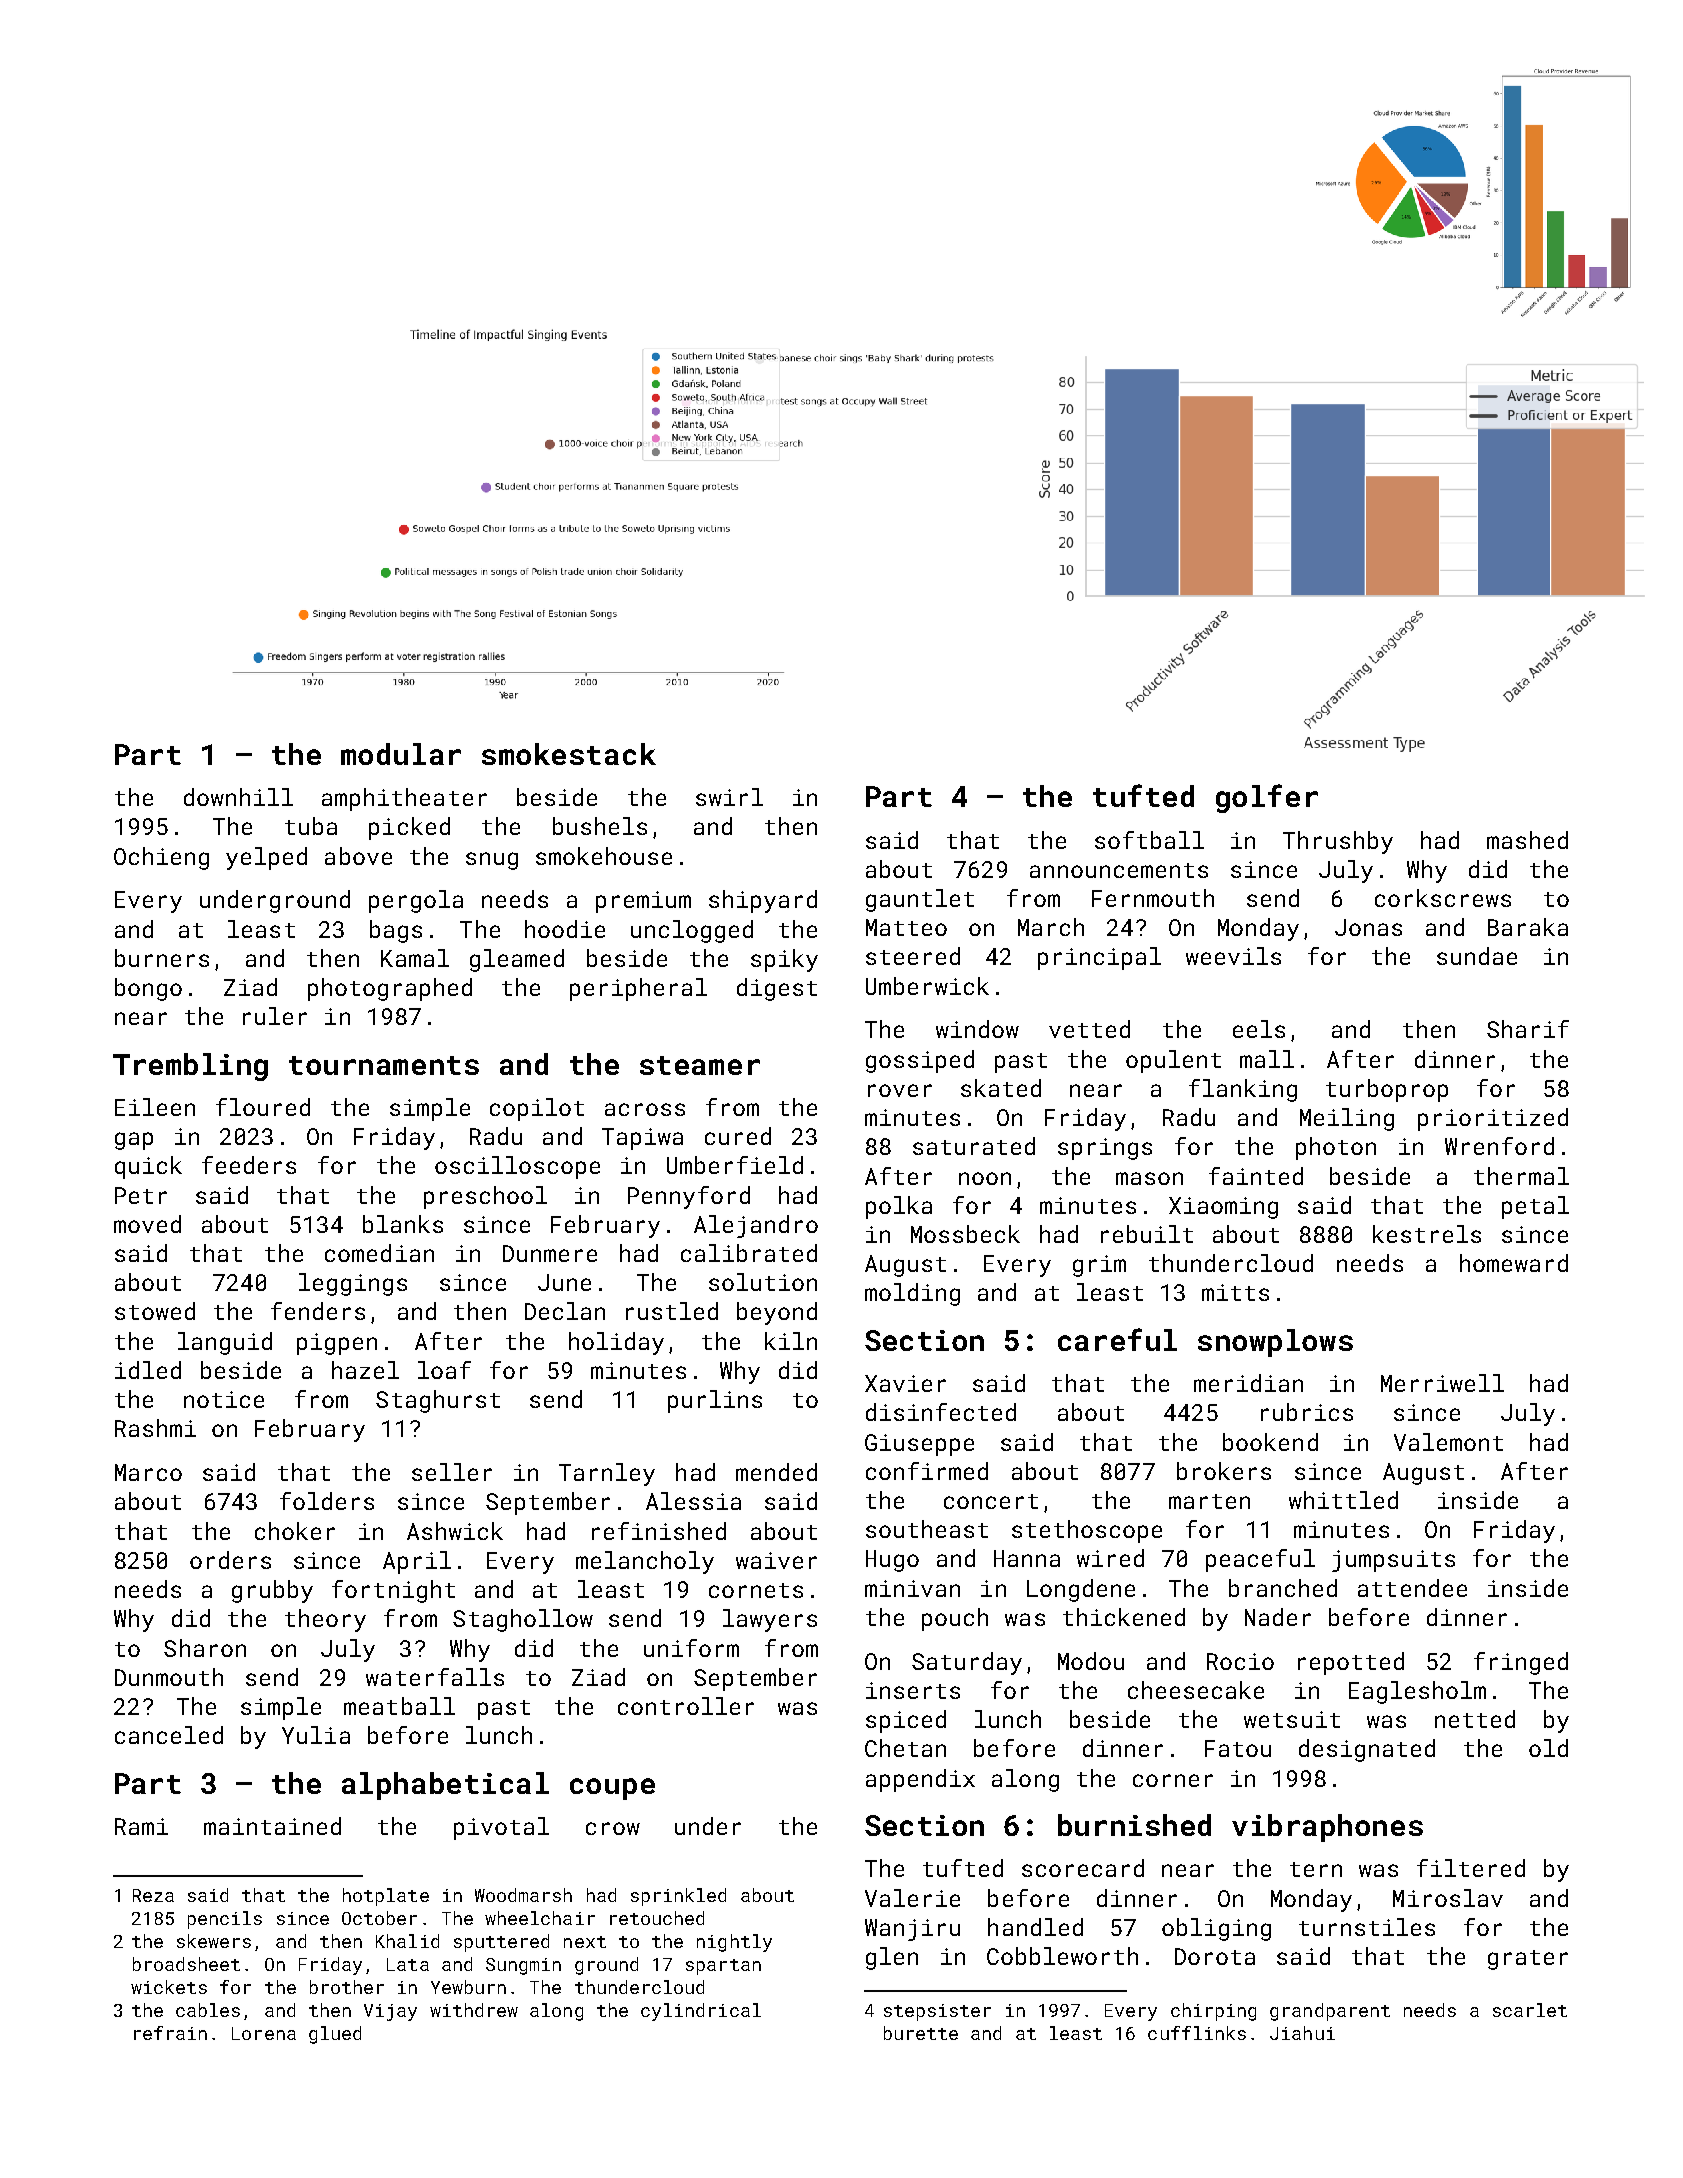 The height and width of the image is (2178, 1683). What do you see at coordinates (1256, 1176) in the image?
I see `fainted` at bounding box center [1256, 1176].
